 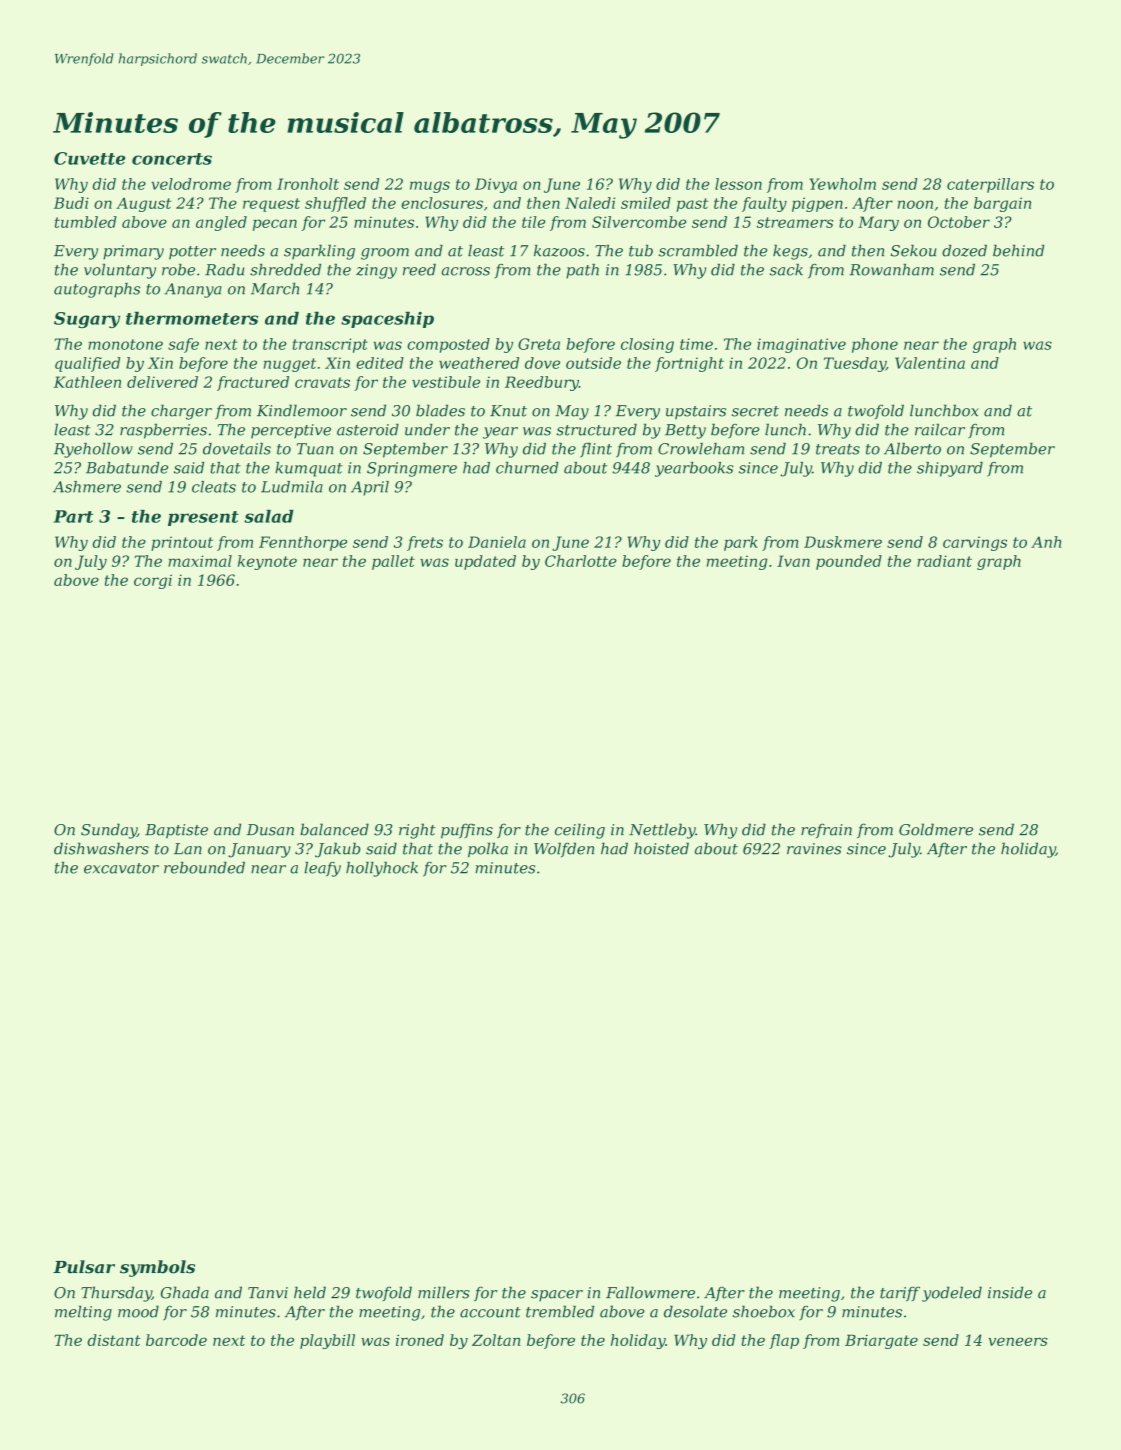 I want to click on behind, so click(x=1018, y=250).
